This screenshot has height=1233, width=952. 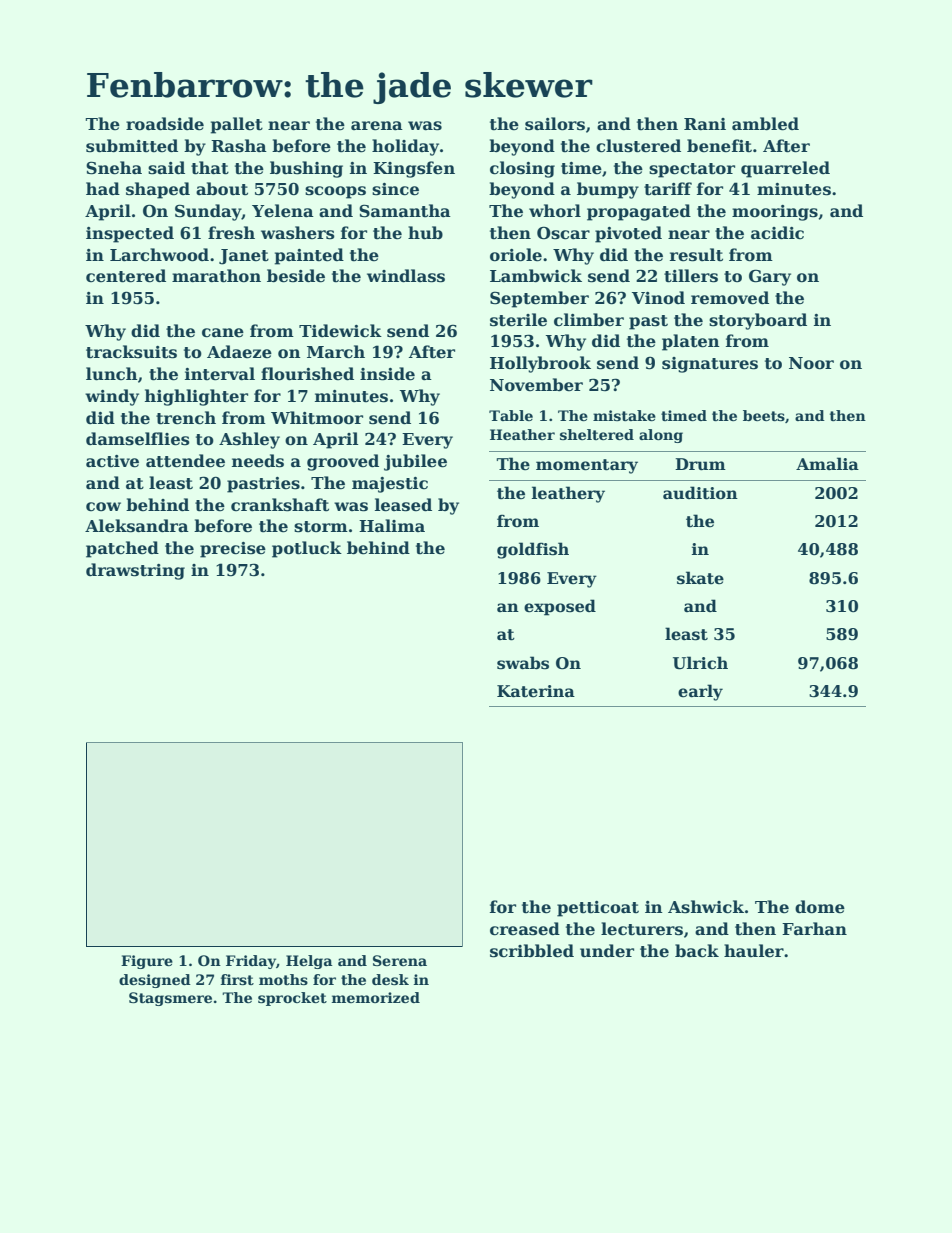 I want to click on designed, so click(x=155, y=981).
